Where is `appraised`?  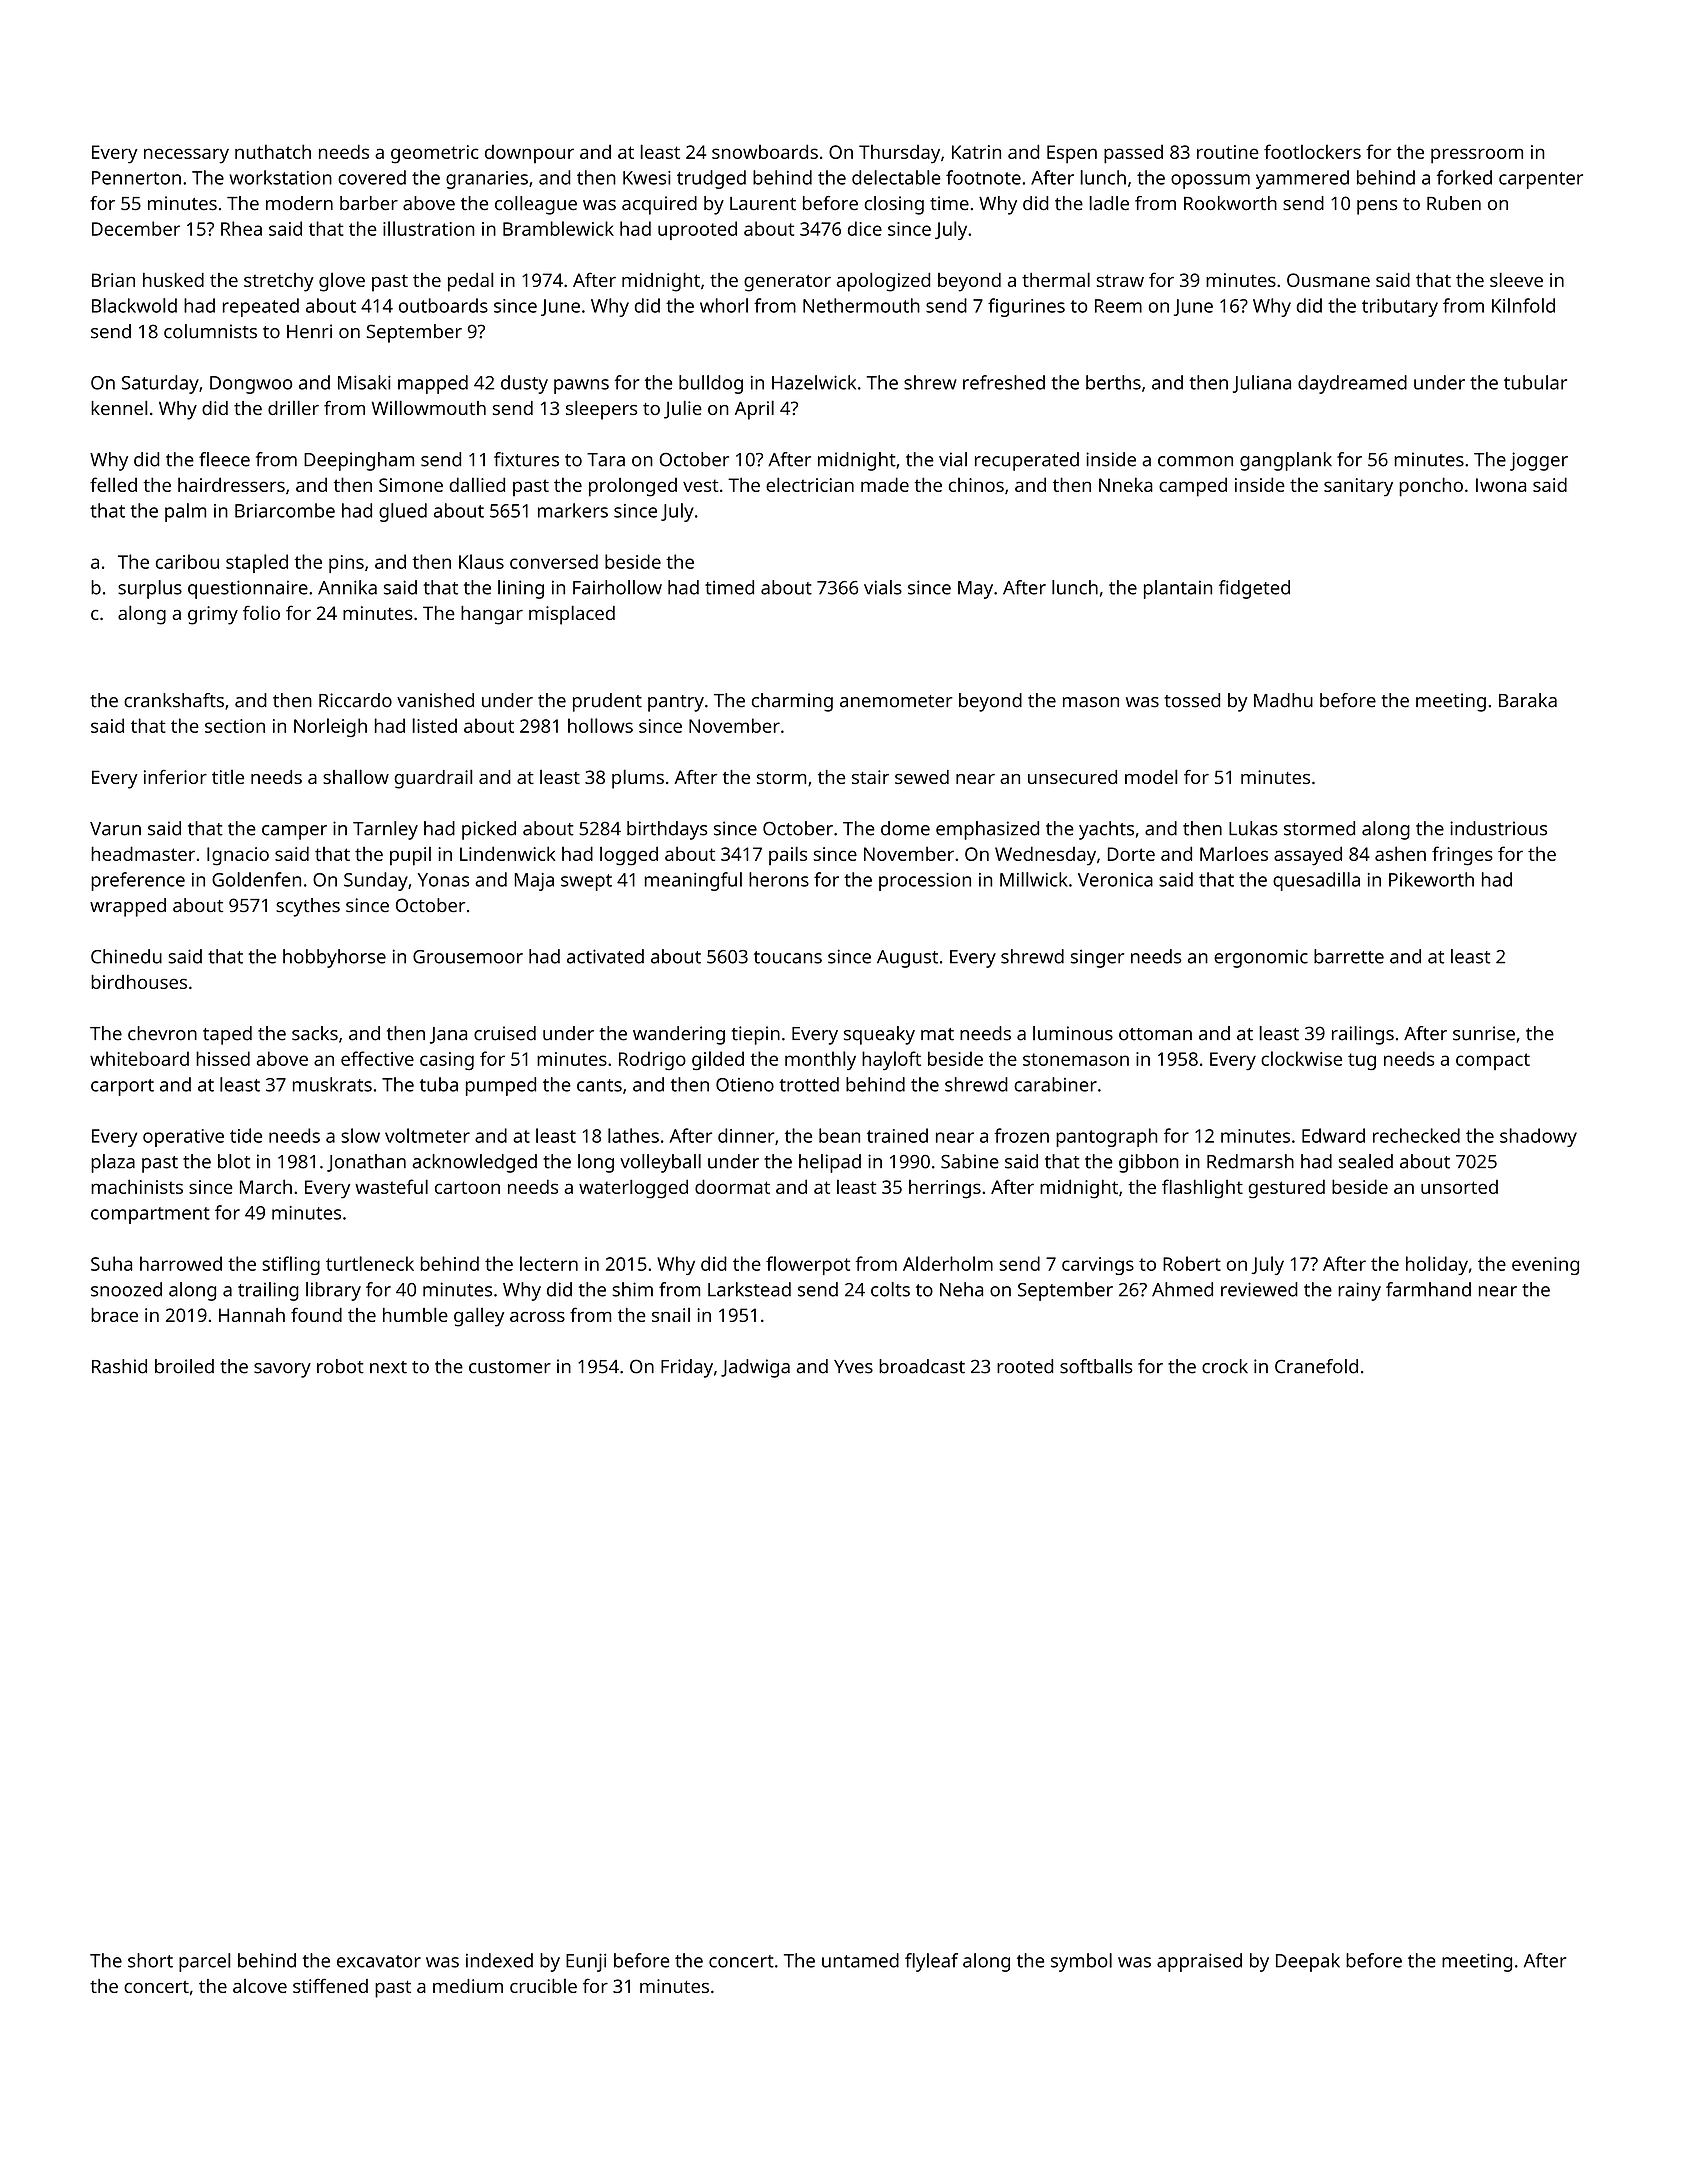 appraised is located at coordinates (1199, 1962).
